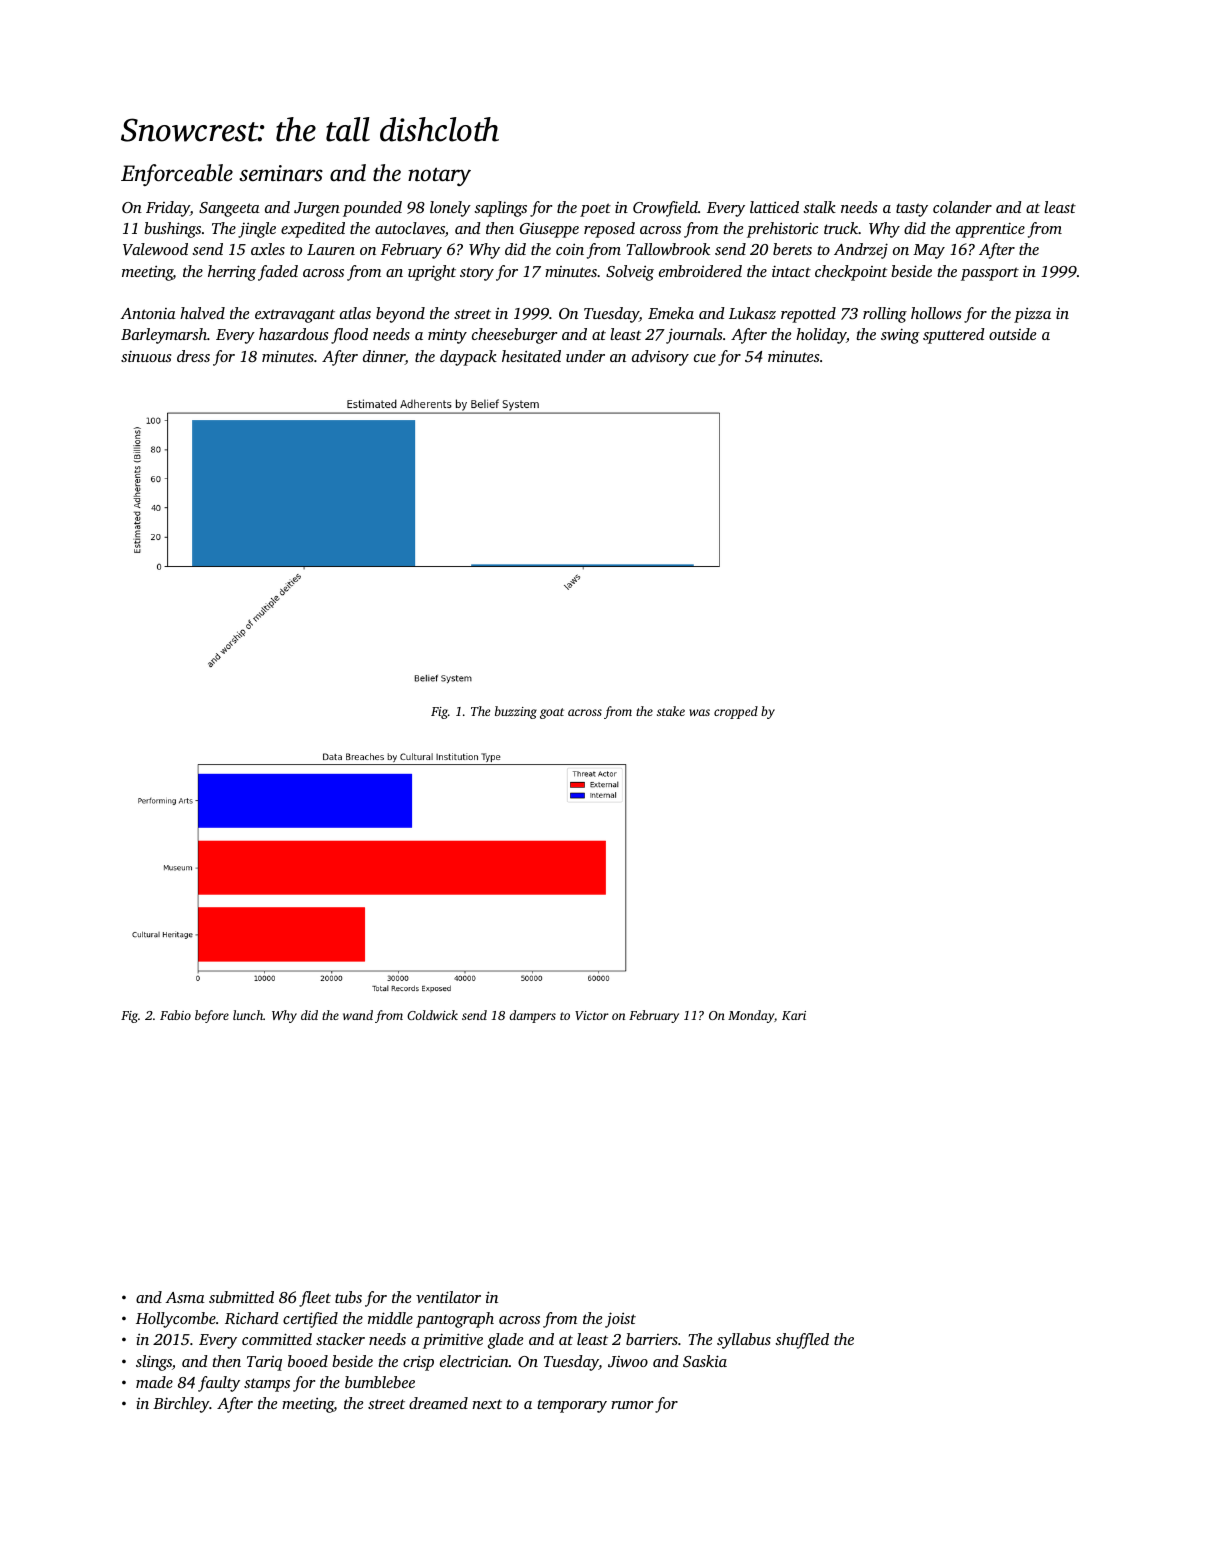  What do you see at coordinates (358, 1015) in the document?
I see `wand` at bounding box center [358, 1015].
